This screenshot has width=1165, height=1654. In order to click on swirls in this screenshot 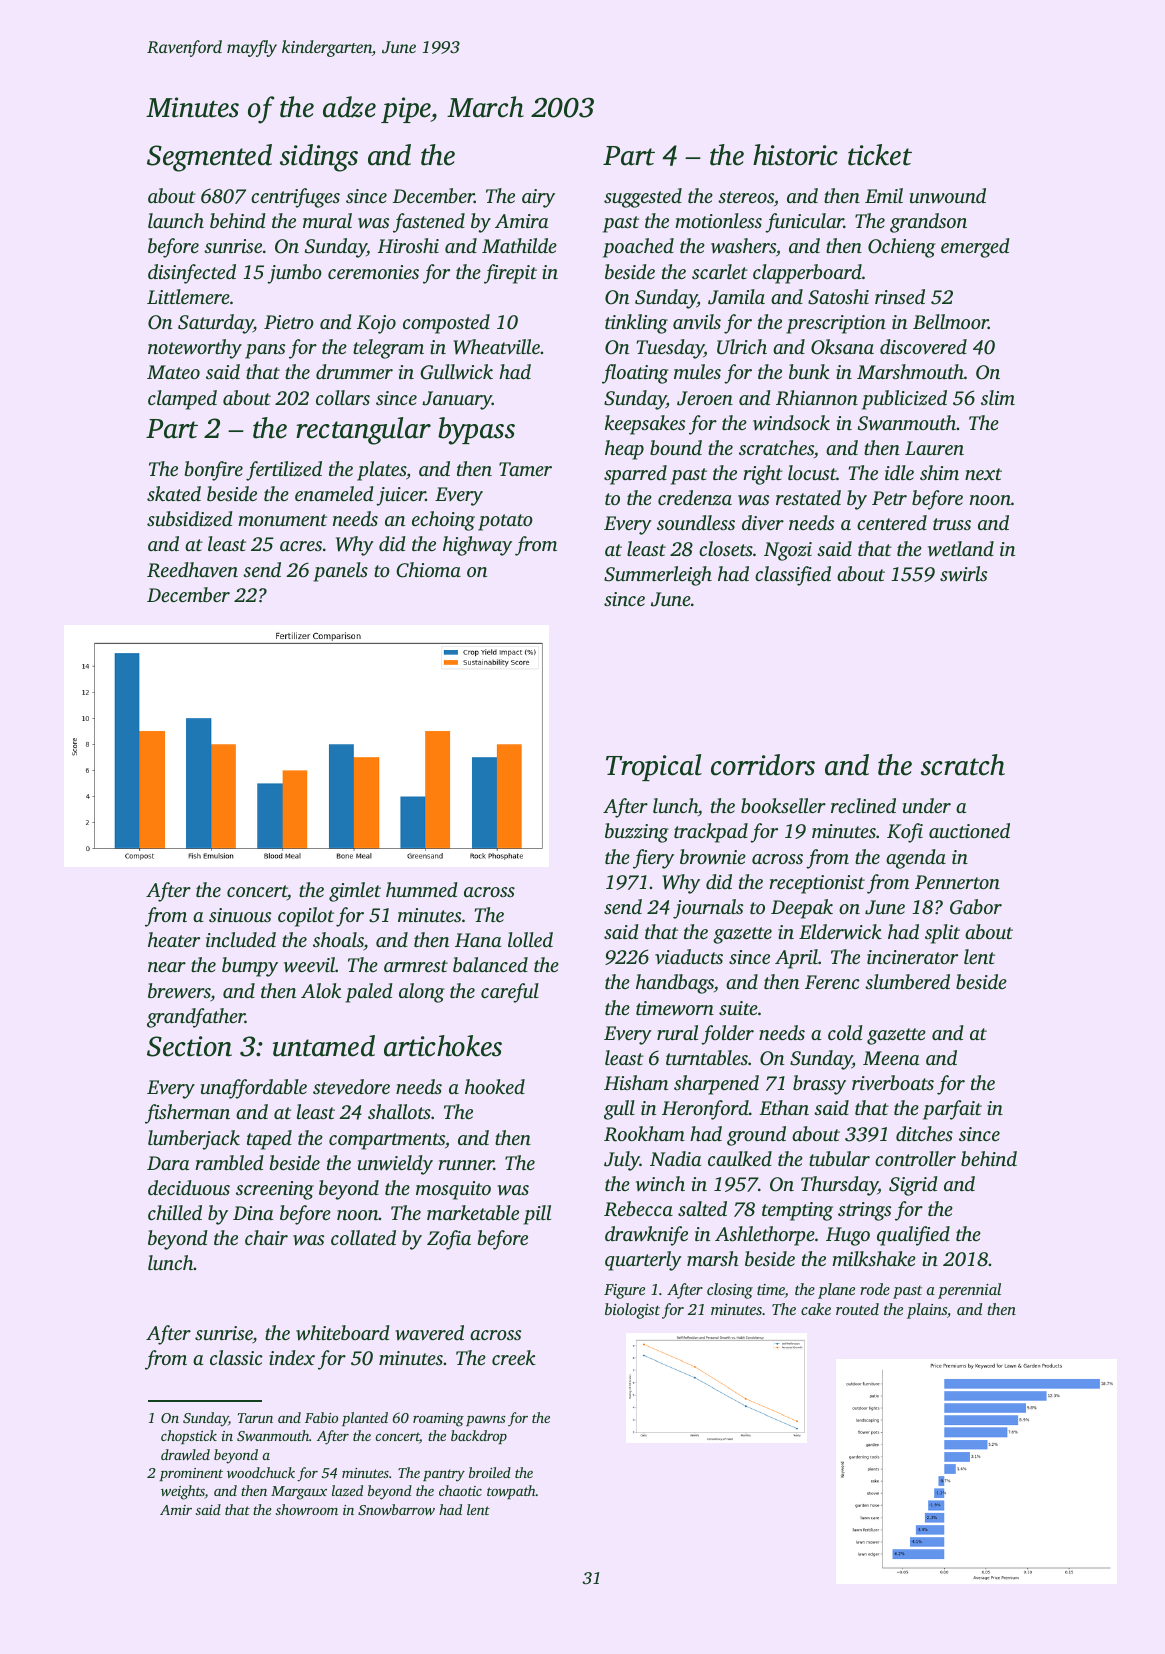, I will do `click(963, 574)`.
